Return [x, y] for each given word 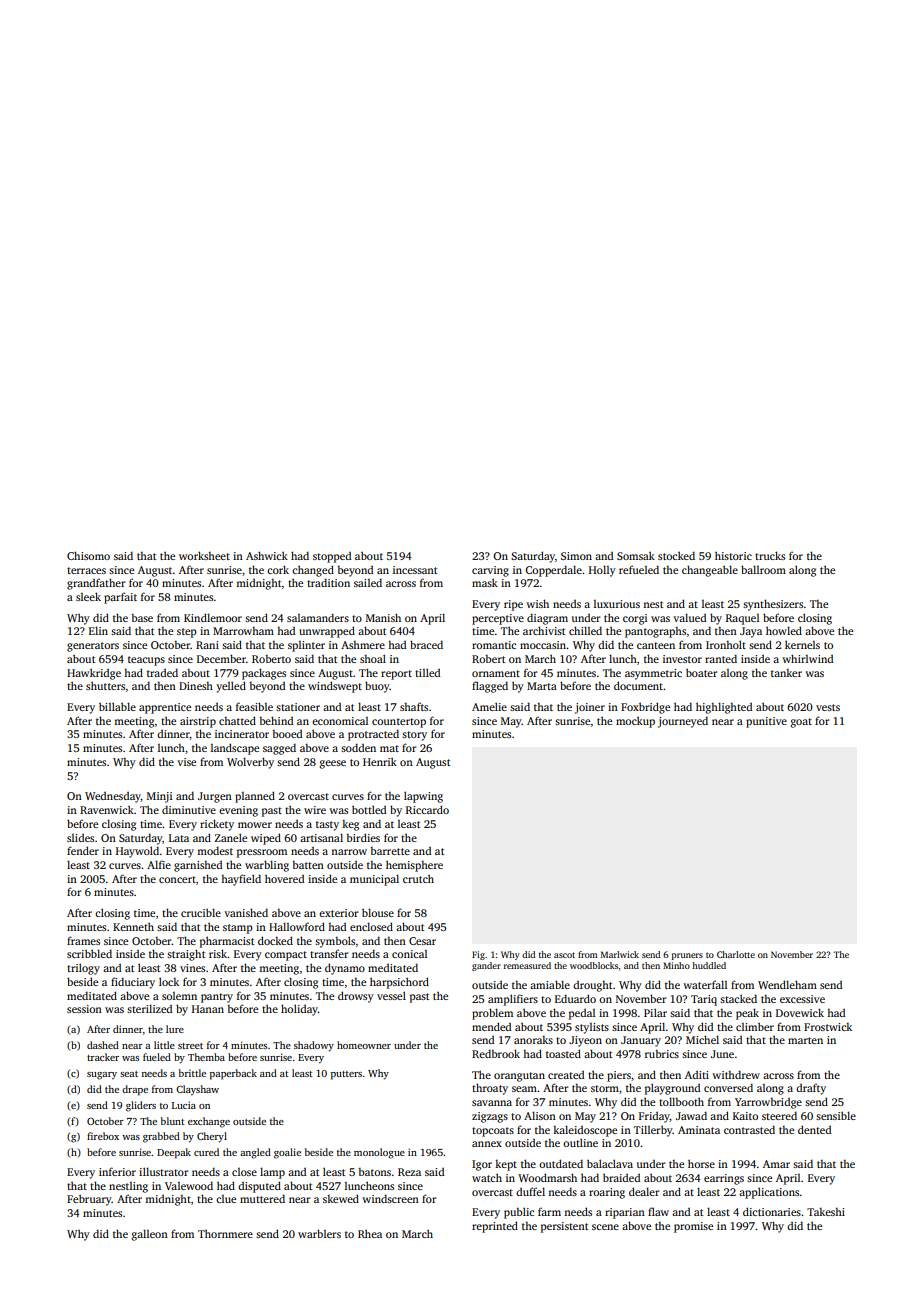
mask [485, 582]
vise [186, 762]
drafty [811, 1089]
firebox [103, 1136]
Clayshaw [197, 1090]
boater [701, 672]
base [142, 618]
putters [346, 1075]
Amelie [489, 706]
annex [487, 1144]
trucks [770, 555]
